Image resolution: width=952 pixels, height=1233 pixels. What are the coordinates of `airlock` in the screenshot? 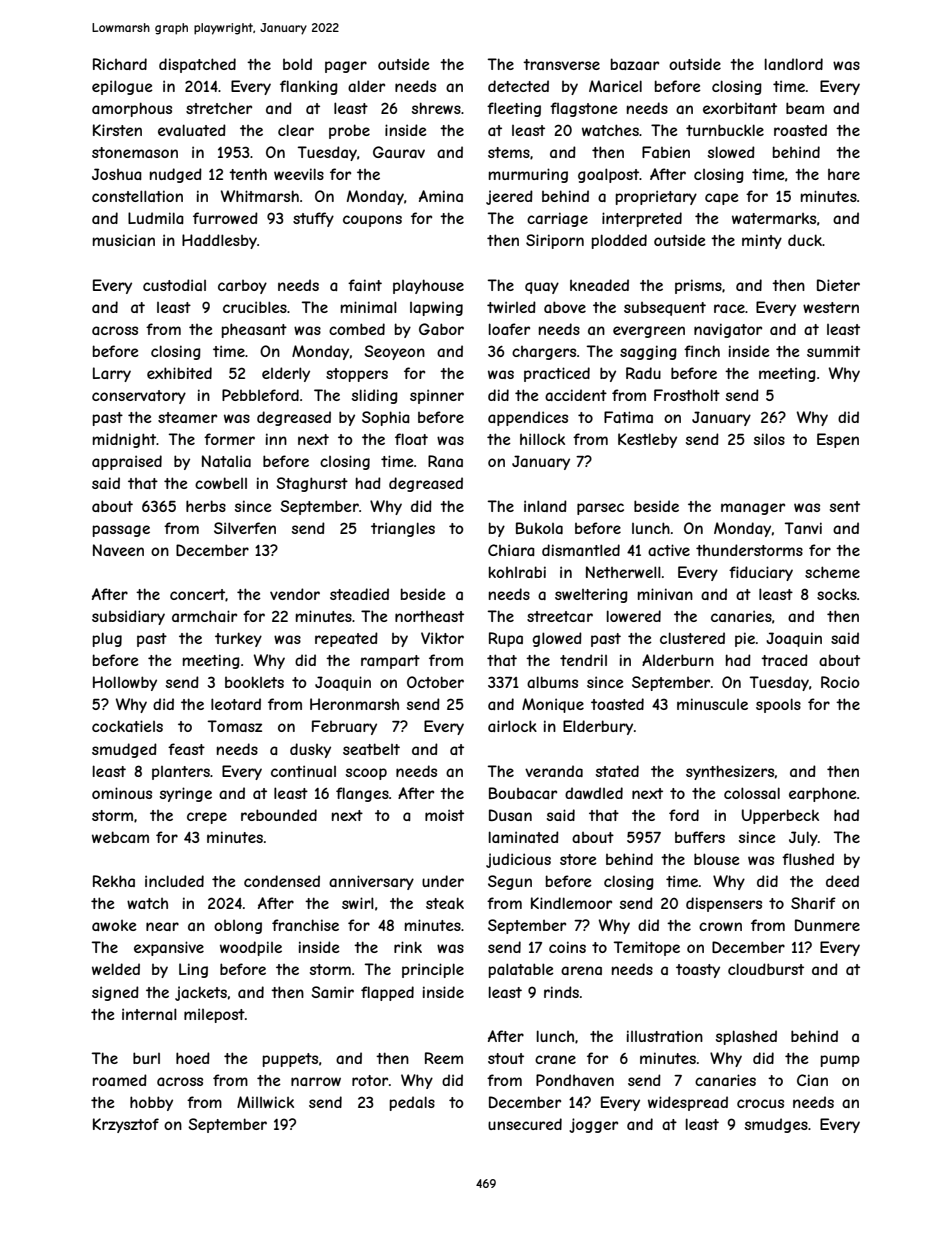 It's located at (512, 726).
